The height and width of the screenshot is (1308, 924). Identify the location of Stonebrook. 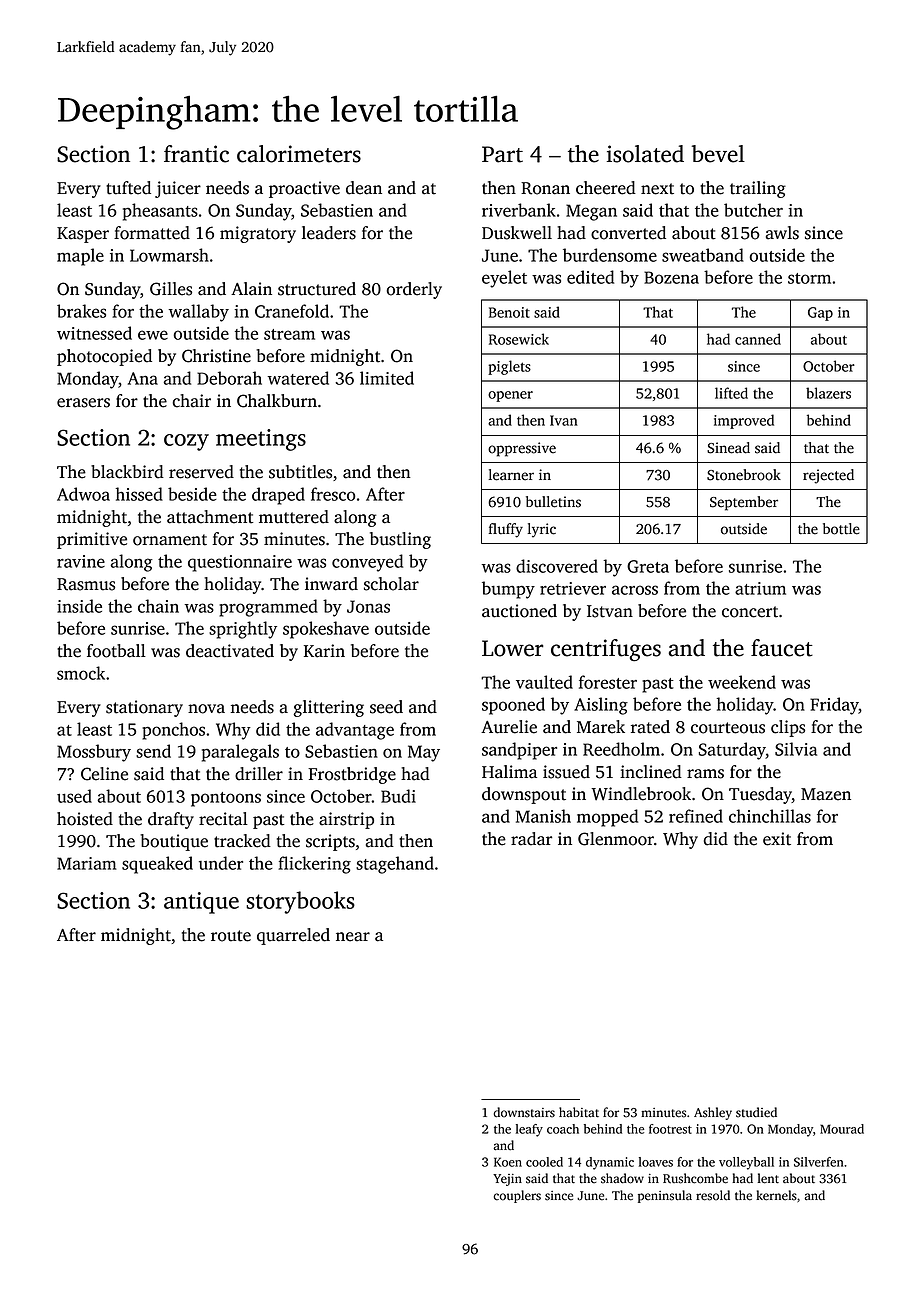
(744, 475).
